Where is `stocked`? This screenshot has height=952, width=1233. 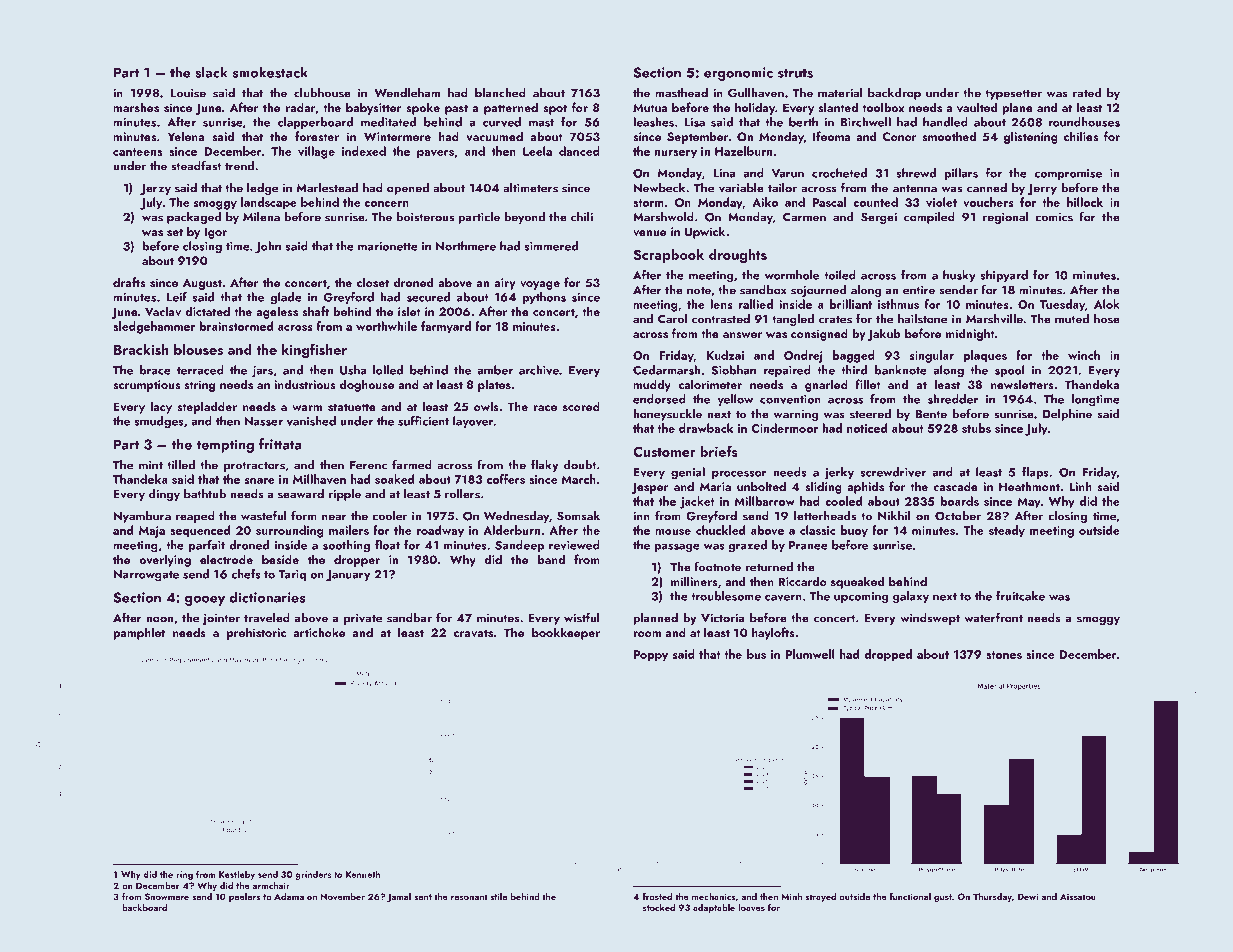 stocked is located at coordinates (659, 907).
